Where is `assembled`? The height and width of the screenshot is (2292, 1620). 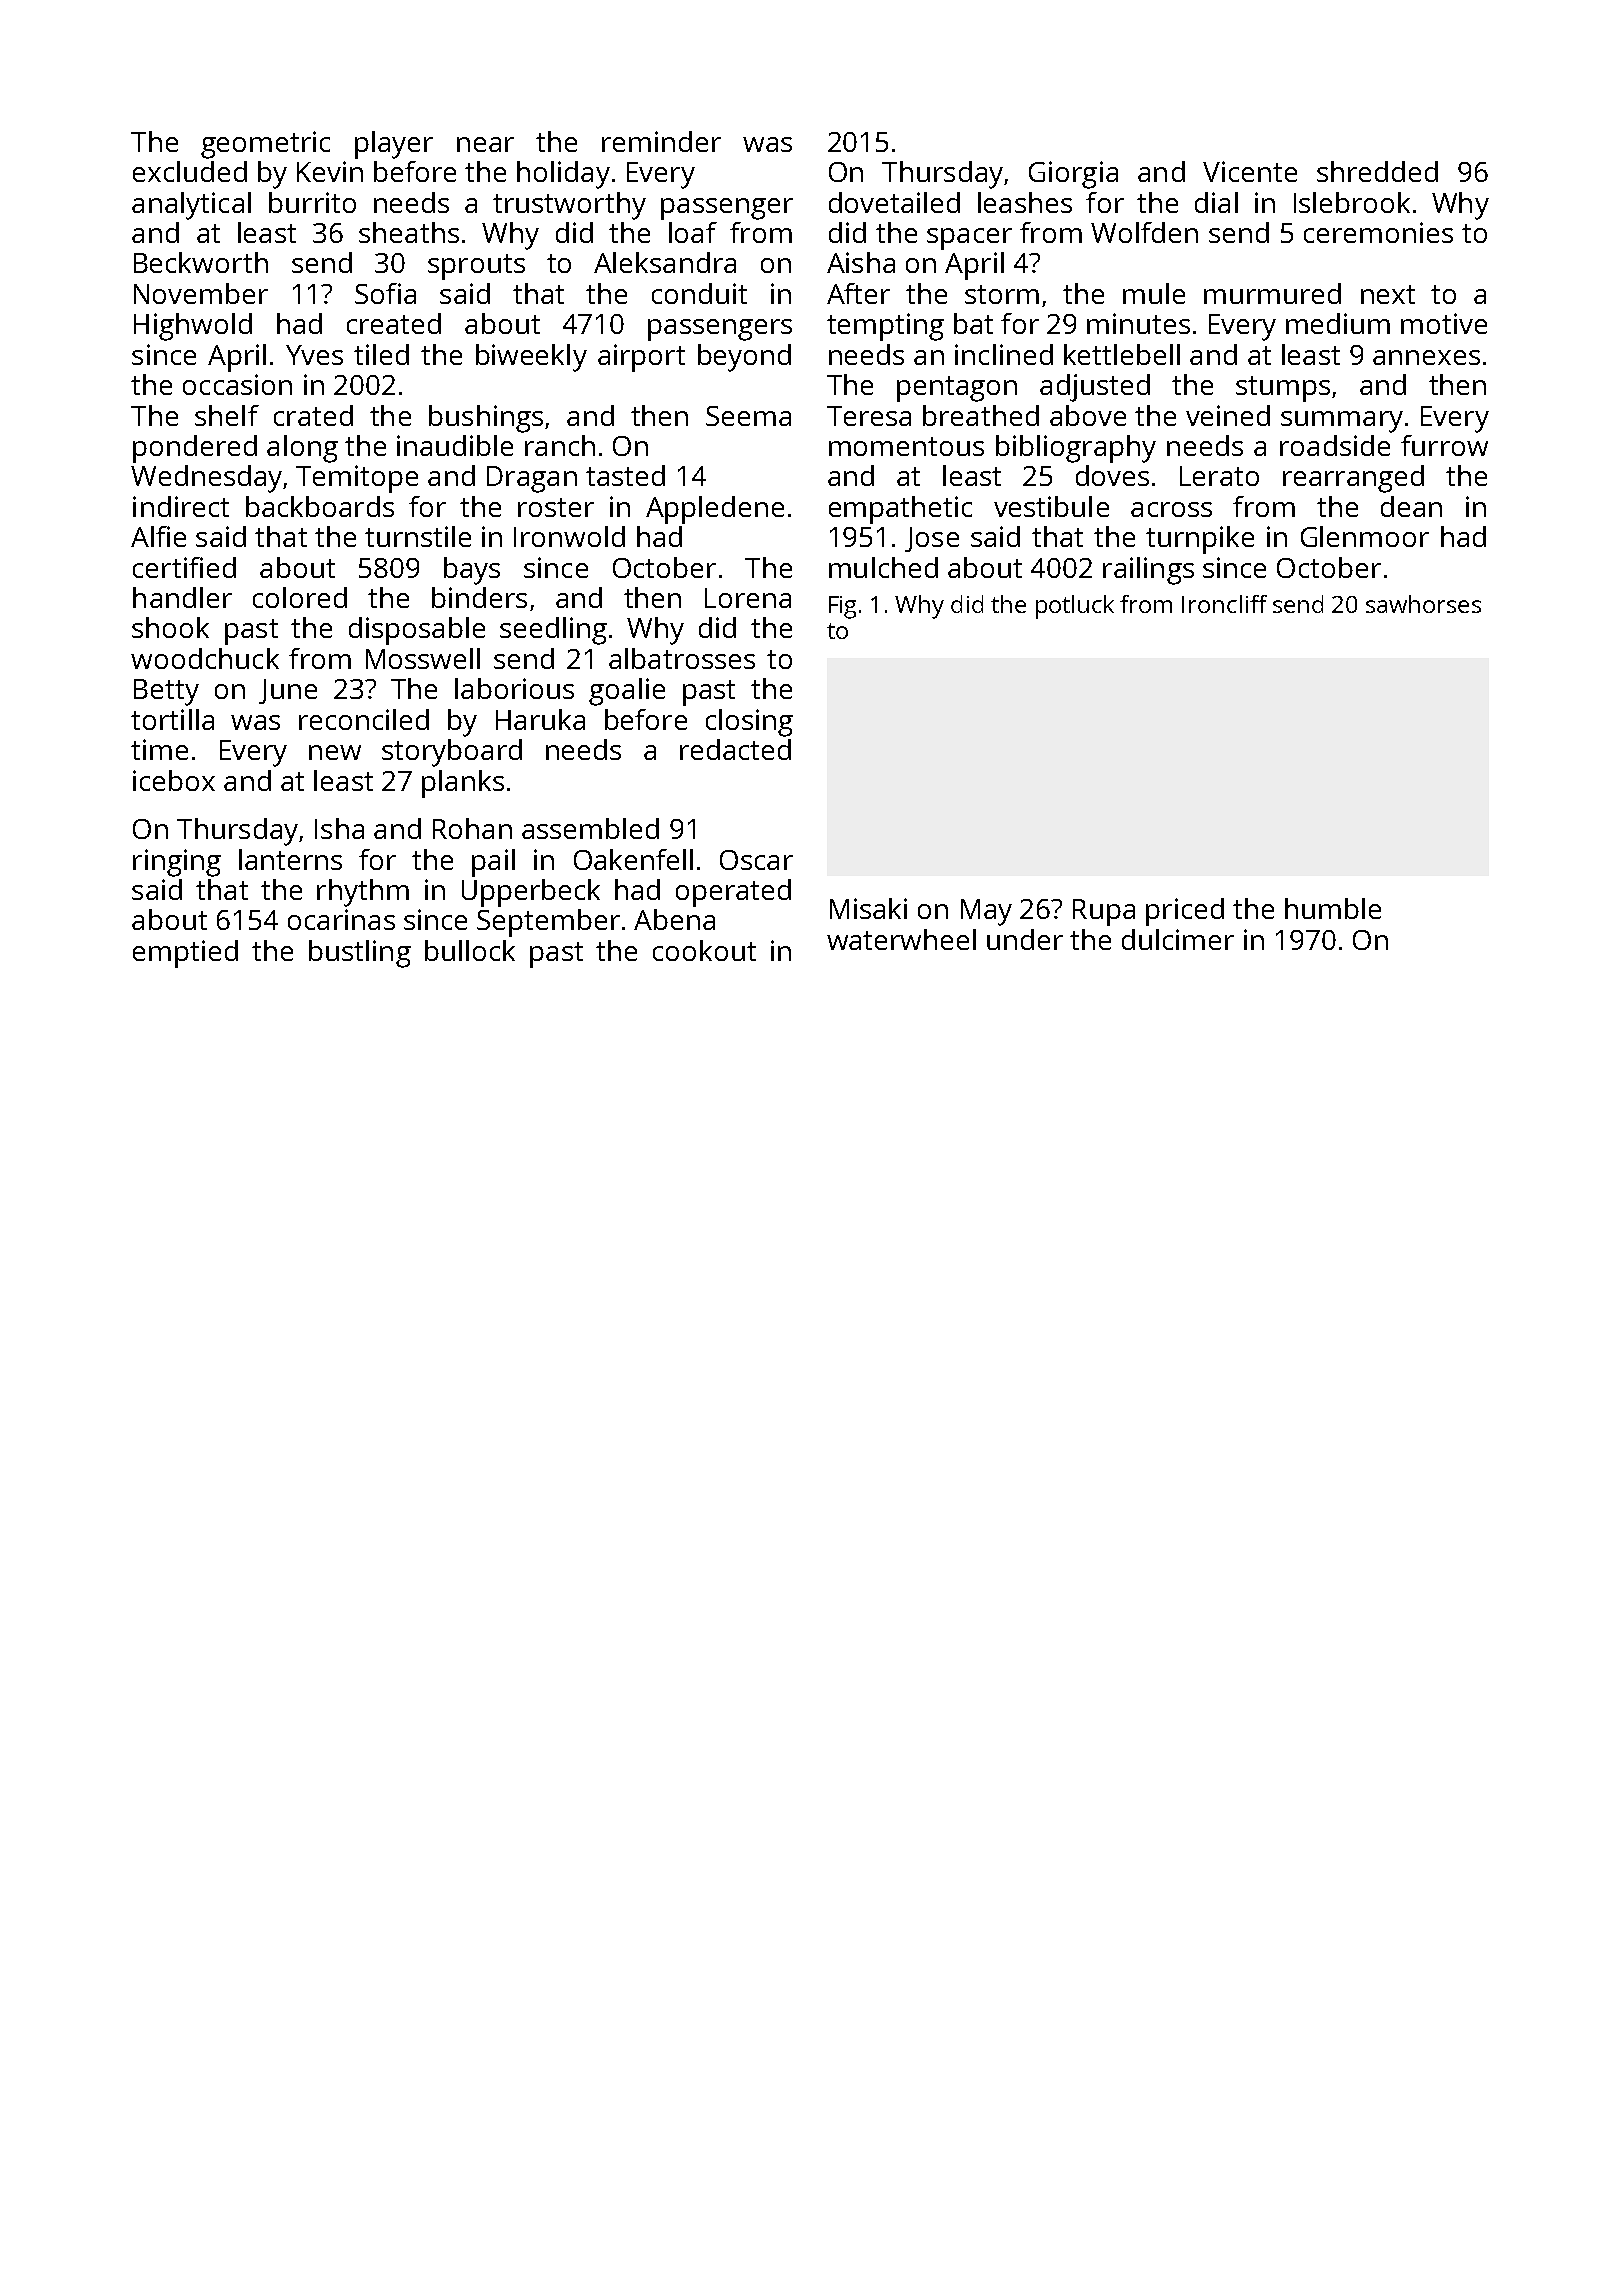
assembled is located at coordinates (590, 828).
